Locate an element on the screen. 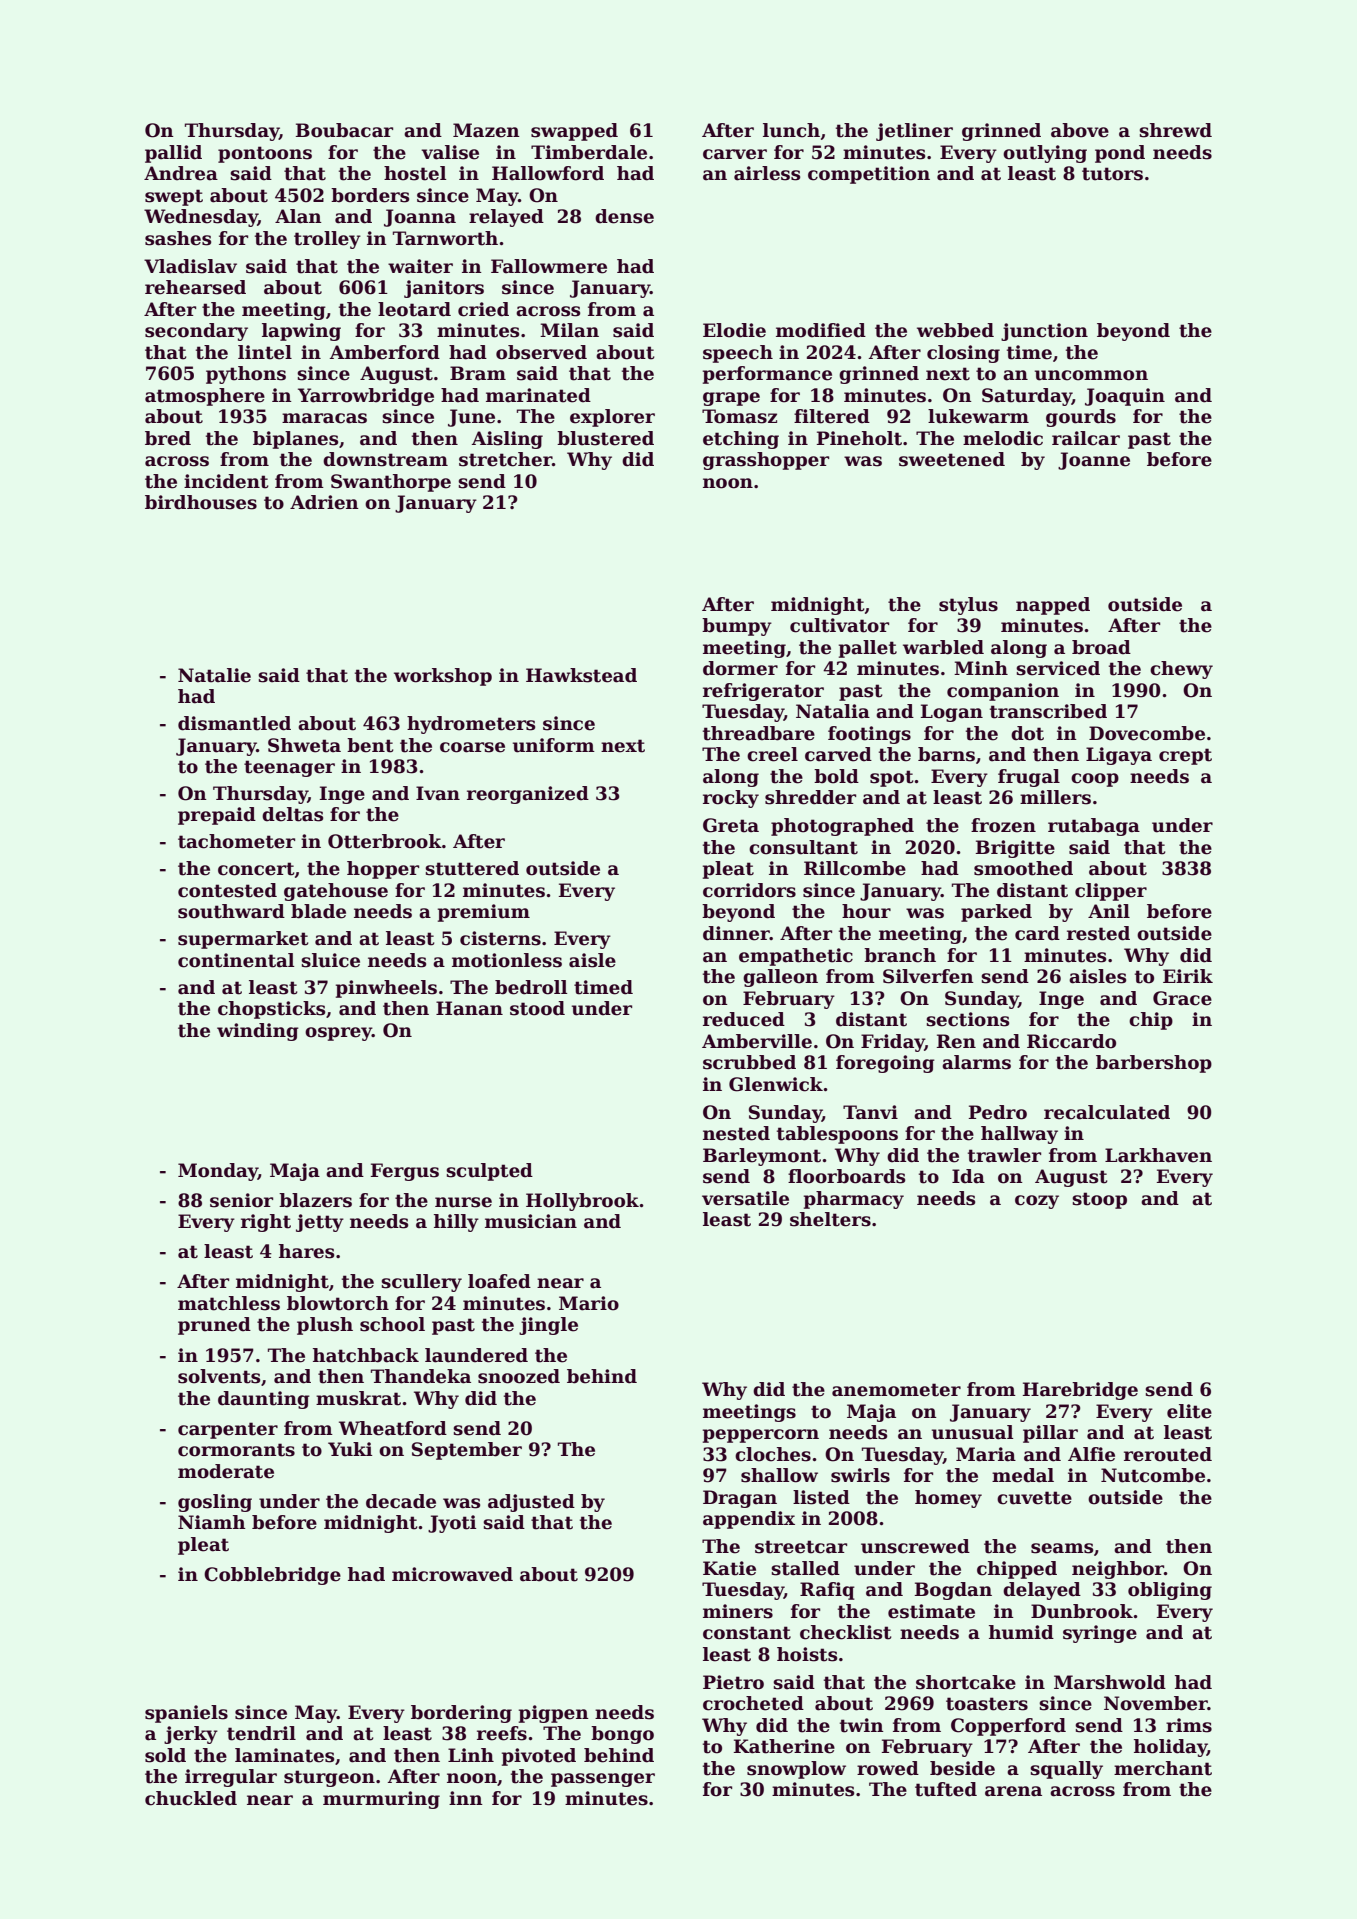 The image size is (1357, 1919). dormer is located at coordinates (740, 668).
